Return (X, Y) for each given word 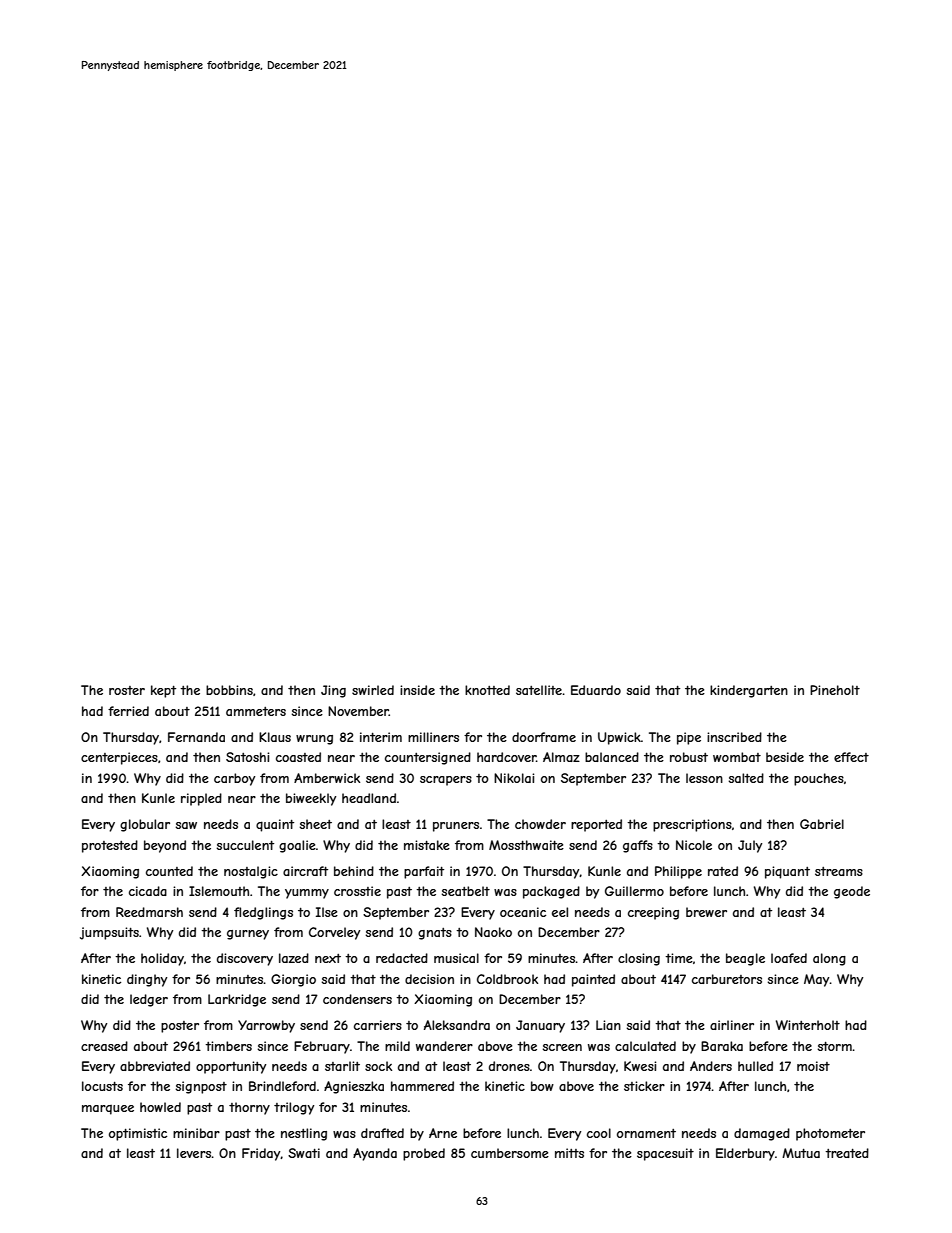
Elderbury (745, 1154)
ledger (149, 1000)
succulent (245, 845)
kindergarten (749, 691)
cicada (148, 891)
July (750, 846)
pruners (456, 827)
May (816, 980)
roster (127, 690)
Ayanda (375, 1154)
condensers (357, 999)
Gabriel (822, 824)
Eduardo (596, 690)
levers (194, 1153)
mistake (427, 845)
